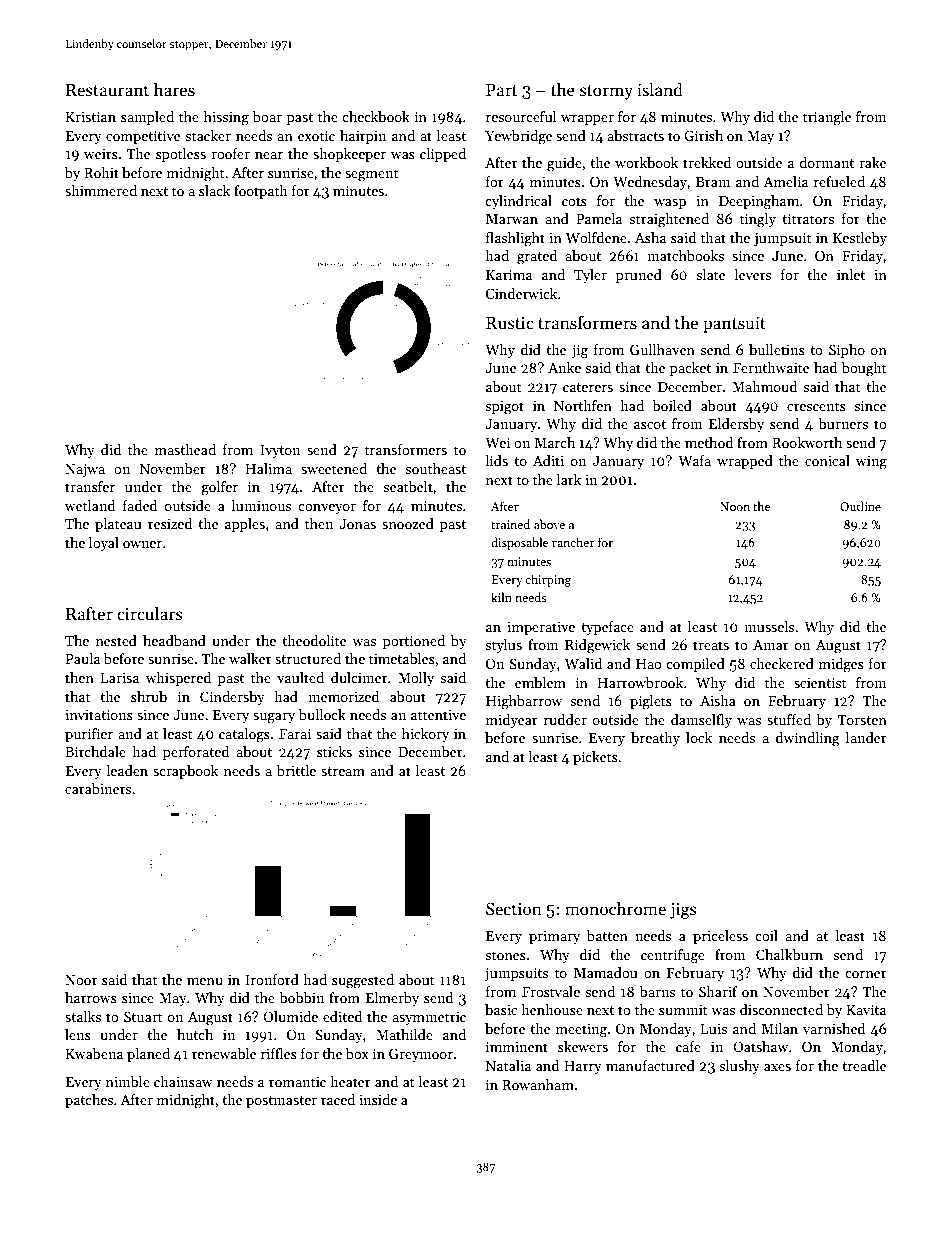  Describe the element at coordinates (843, 423) in the document. I see `burners` at that location.
